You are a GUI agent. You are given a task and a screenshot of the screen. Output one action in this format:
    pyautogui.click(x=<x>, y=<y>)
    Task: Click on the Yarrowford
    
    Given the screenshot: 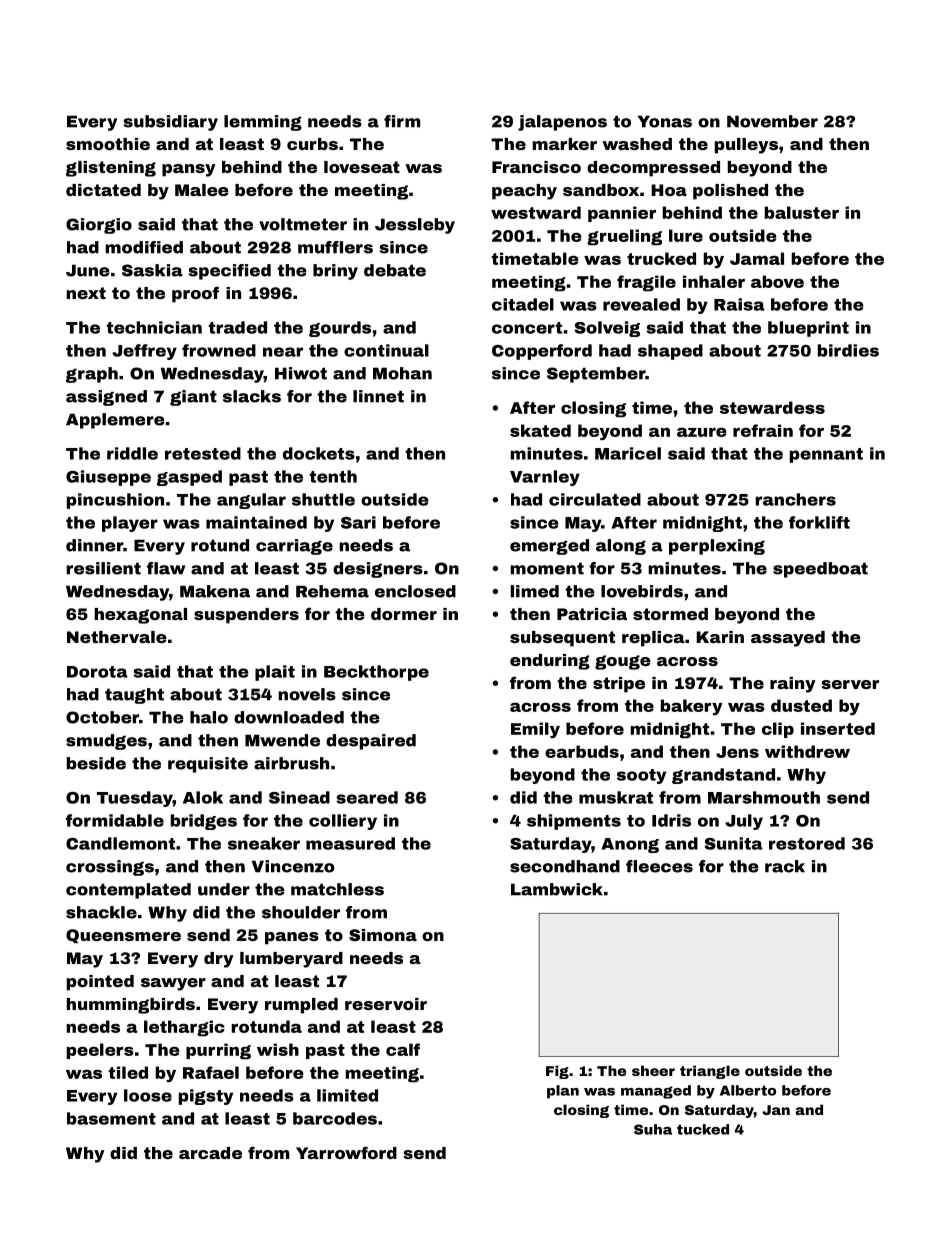 What is the action you would take?
    pyautogui.click(x=346, y=1152)
